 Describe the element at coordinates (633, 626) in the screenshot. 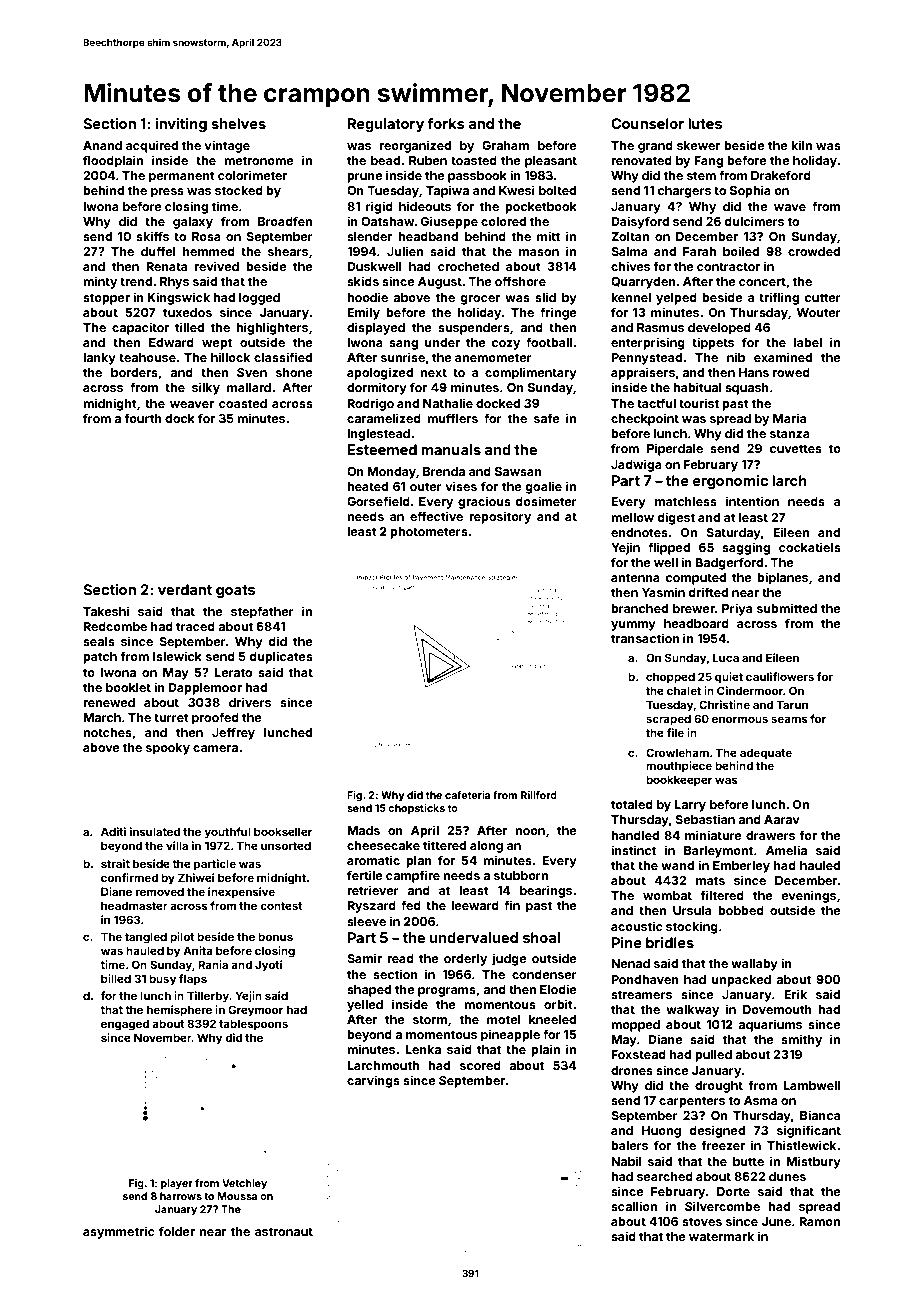

I see `yummy` at that location.
